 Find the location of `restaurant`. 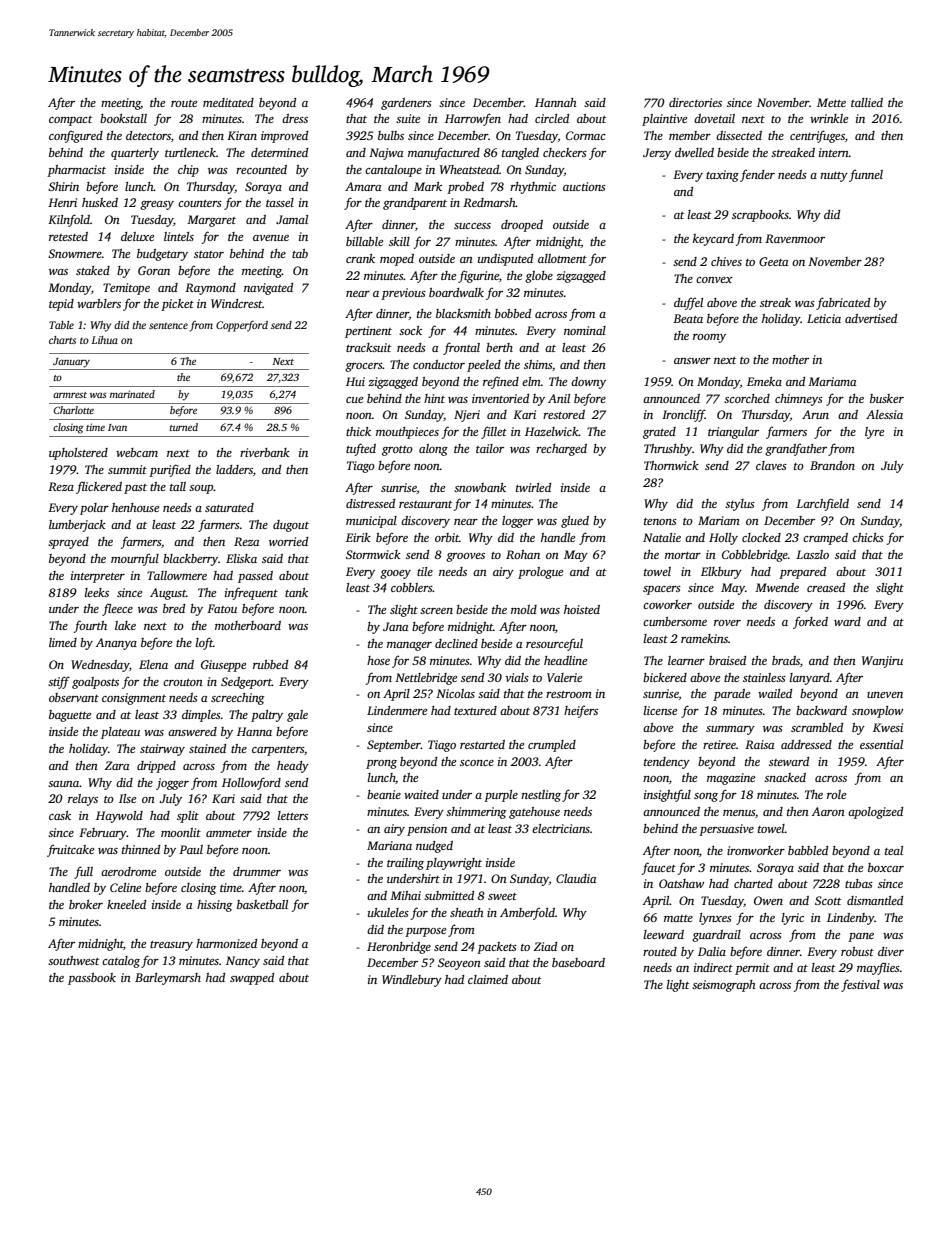

restaurant is located at coordinates (425, 504).
